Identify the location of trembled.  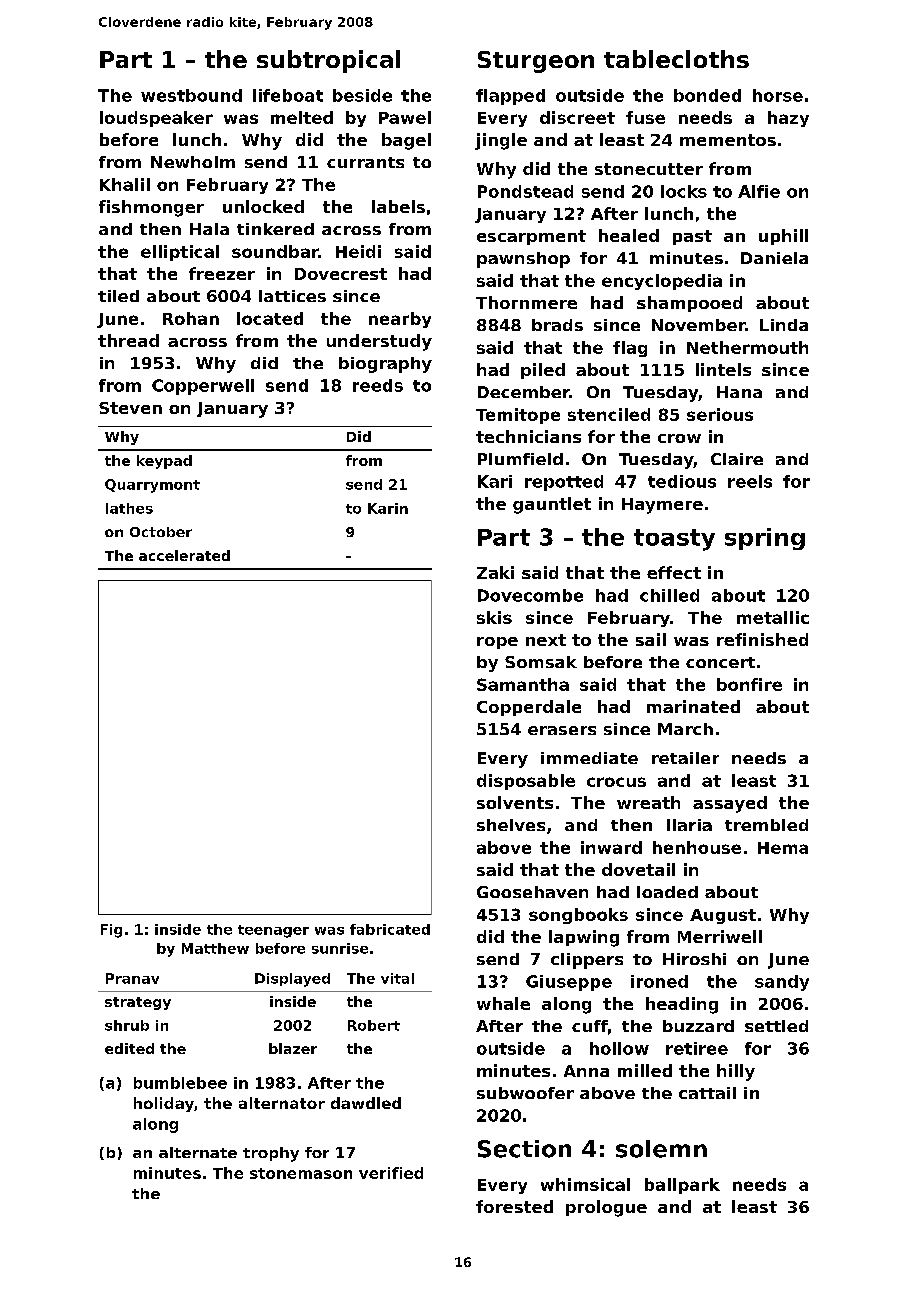
(766, 825).
